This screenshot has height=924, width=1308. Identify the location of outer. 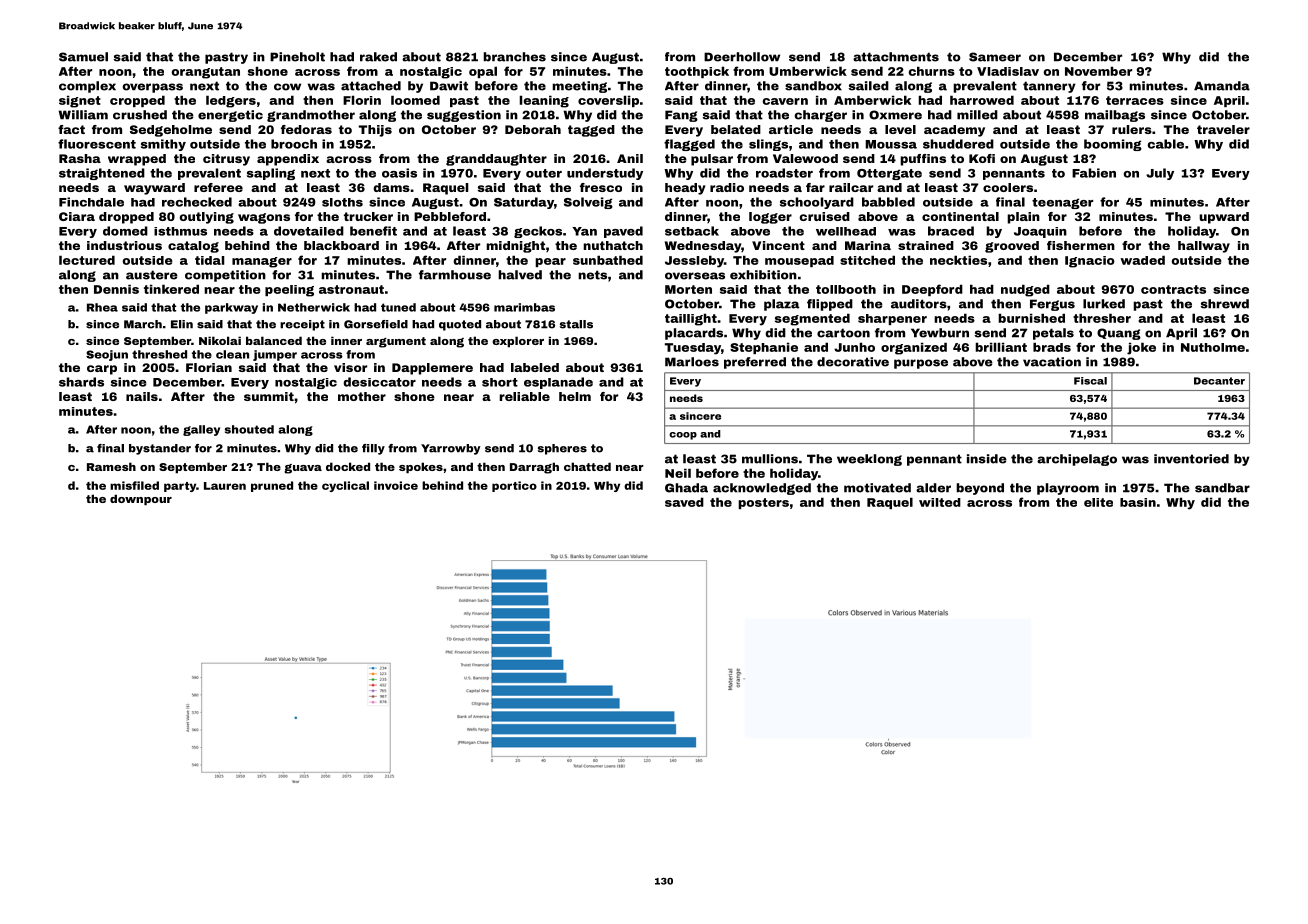
(544, 173).
